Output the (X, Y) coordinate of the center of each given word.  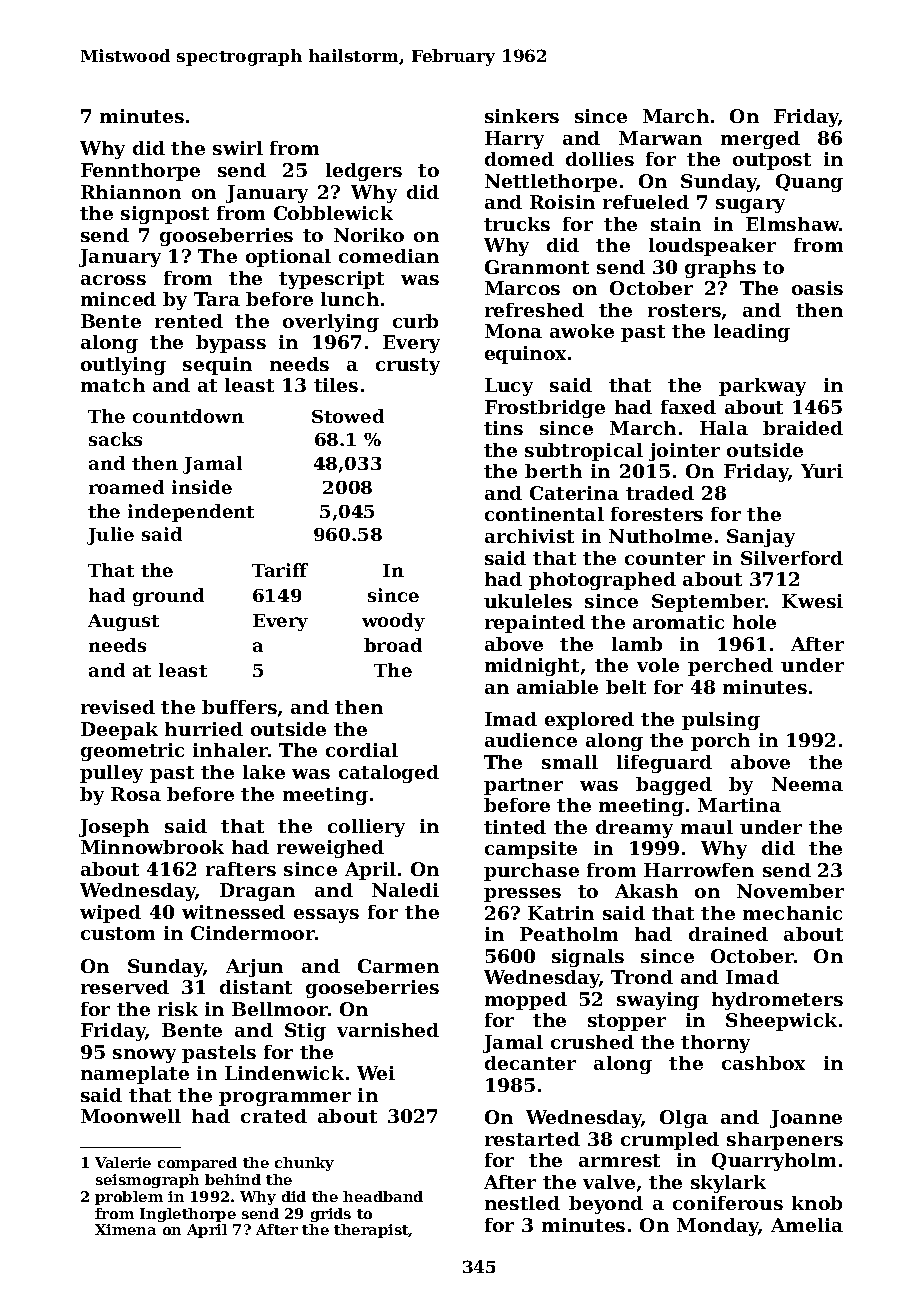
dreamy (634, 829)
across (113, 280)
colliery (366, 828)
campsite (531, 850)
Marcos (522, 288)
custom (118, 933)
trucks (517, 224)
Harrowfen (699, 870)
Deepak (119, 731)
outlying (123, 366)
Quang (809, 183)
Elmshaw (792, 224)
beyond (606, 1205)
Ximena (125, 1229)
